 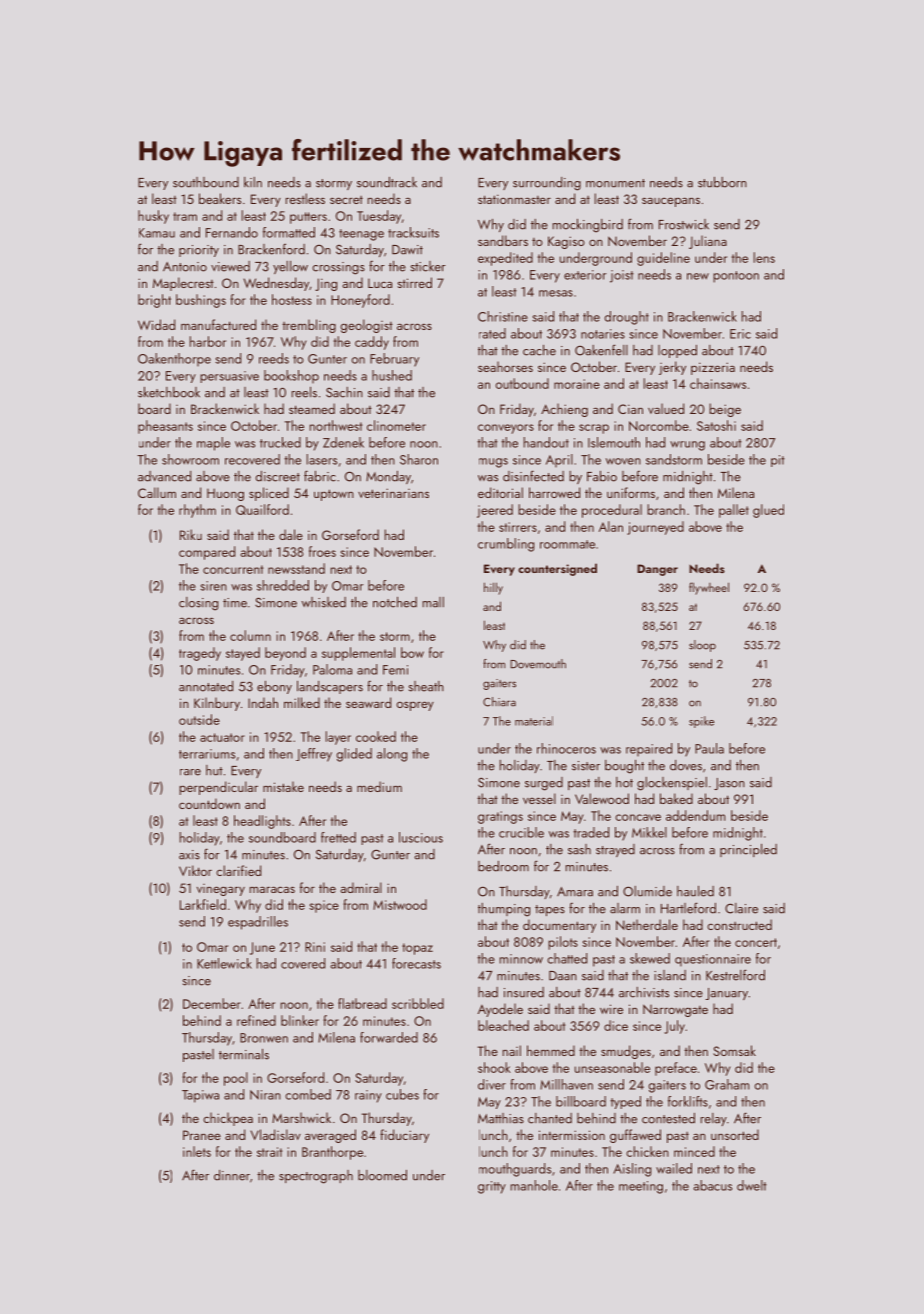 I want to click on soundtrack, so click(x=387, y=182).
